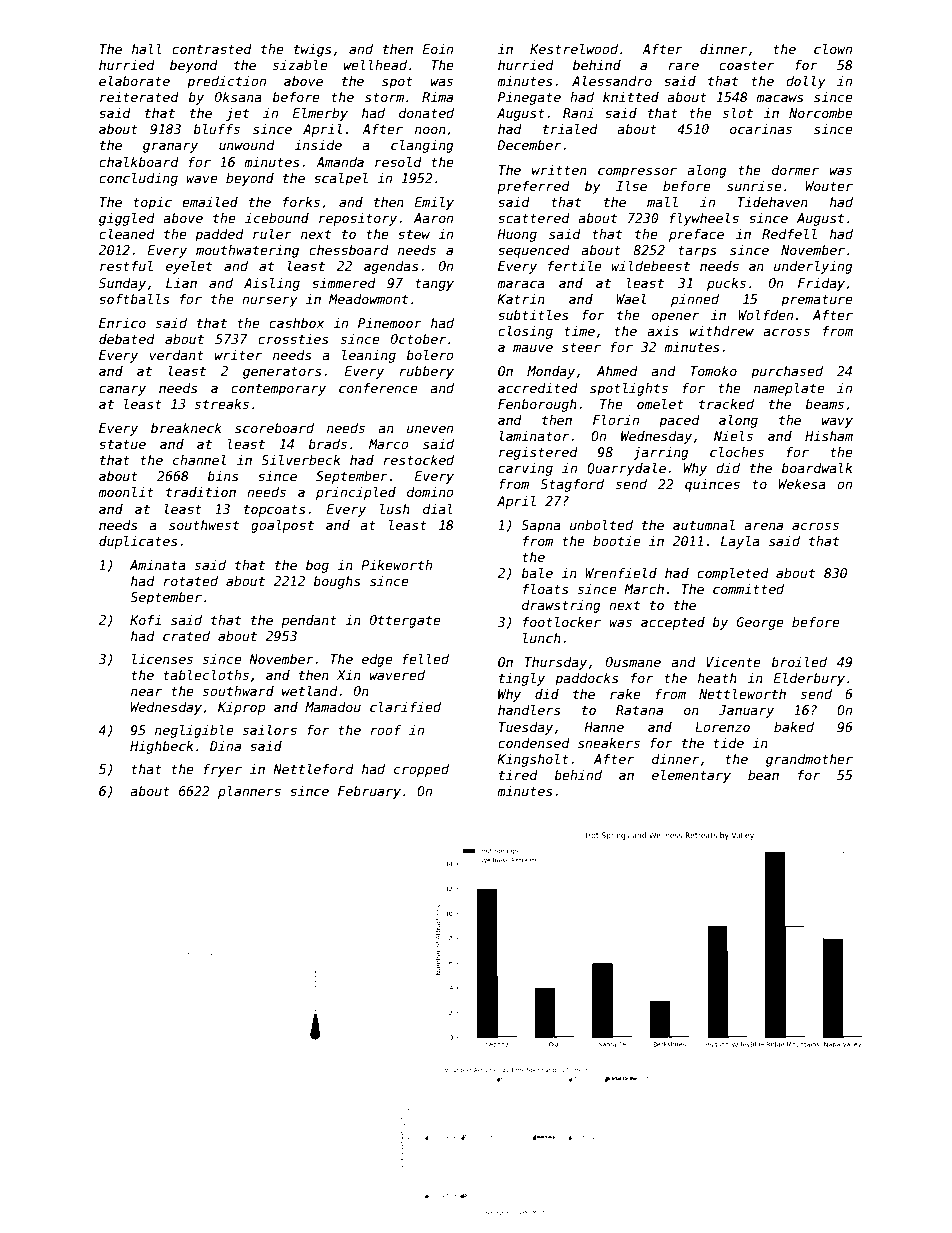  I want to click on trialed, so click(570, 129).
